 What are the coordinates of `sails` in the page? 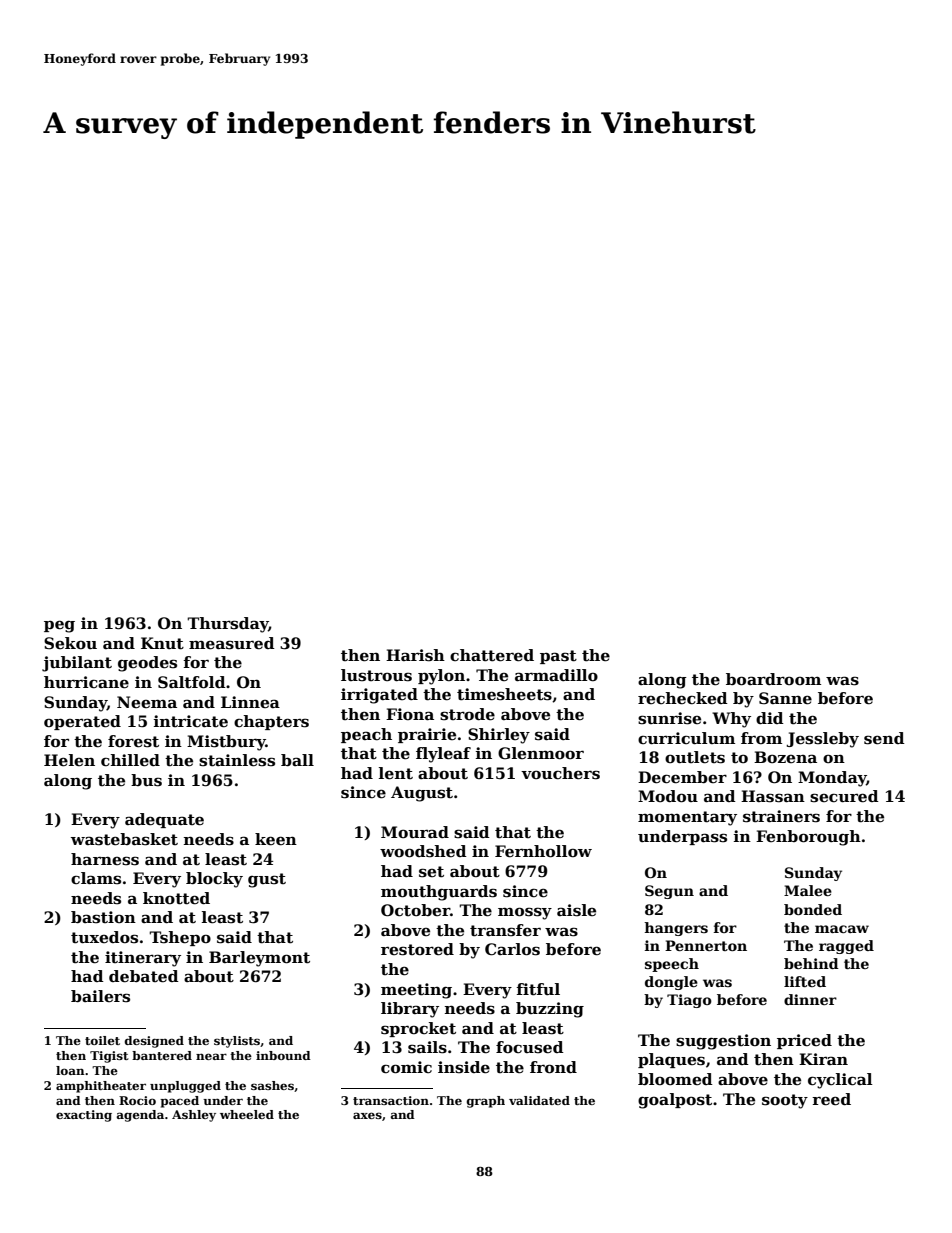 It's located at (427, 1047).
